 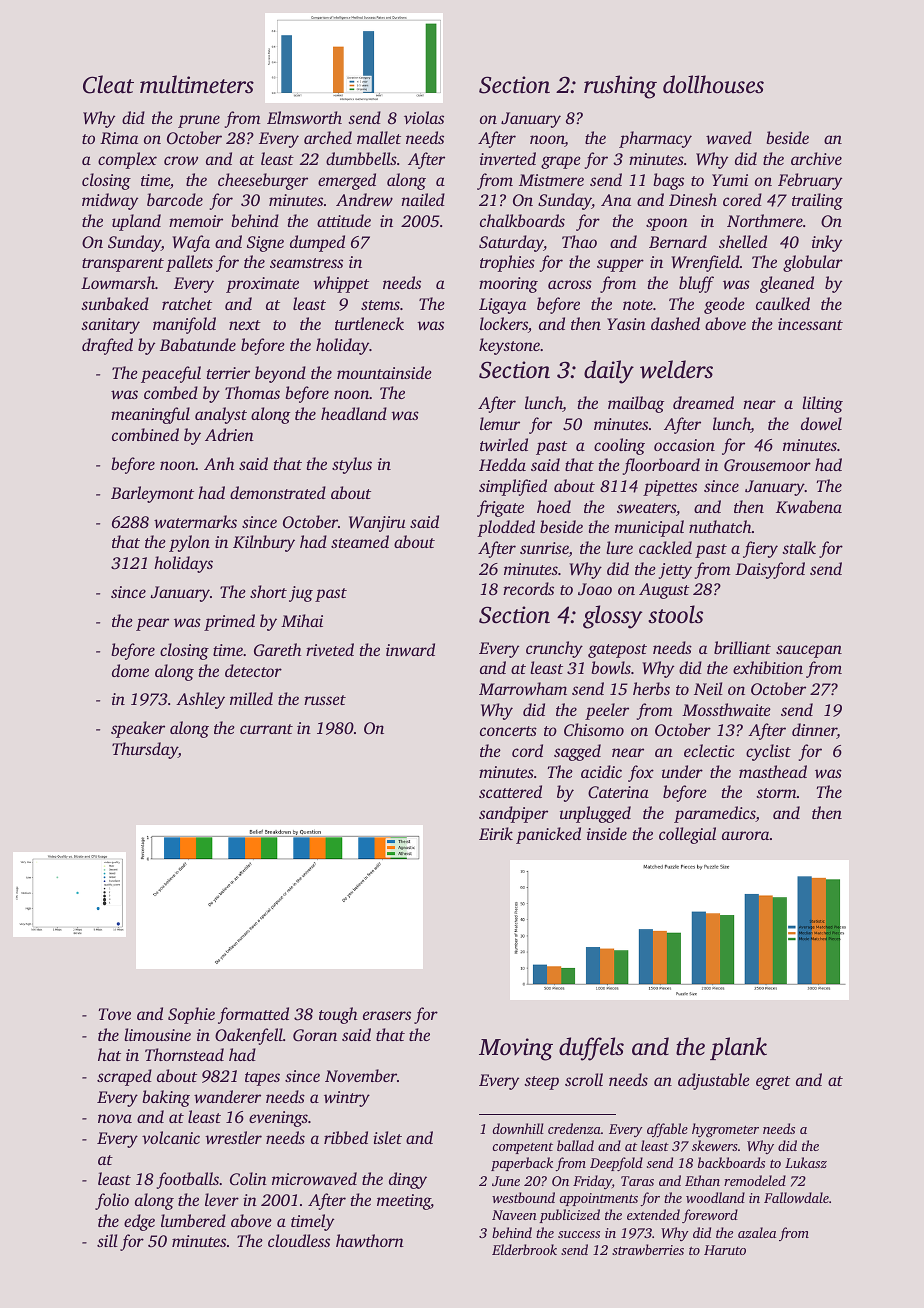 What do you see at coordinates (189, 543) in the screenshot?
I see `pylon` at bounding box center [189, 543].
